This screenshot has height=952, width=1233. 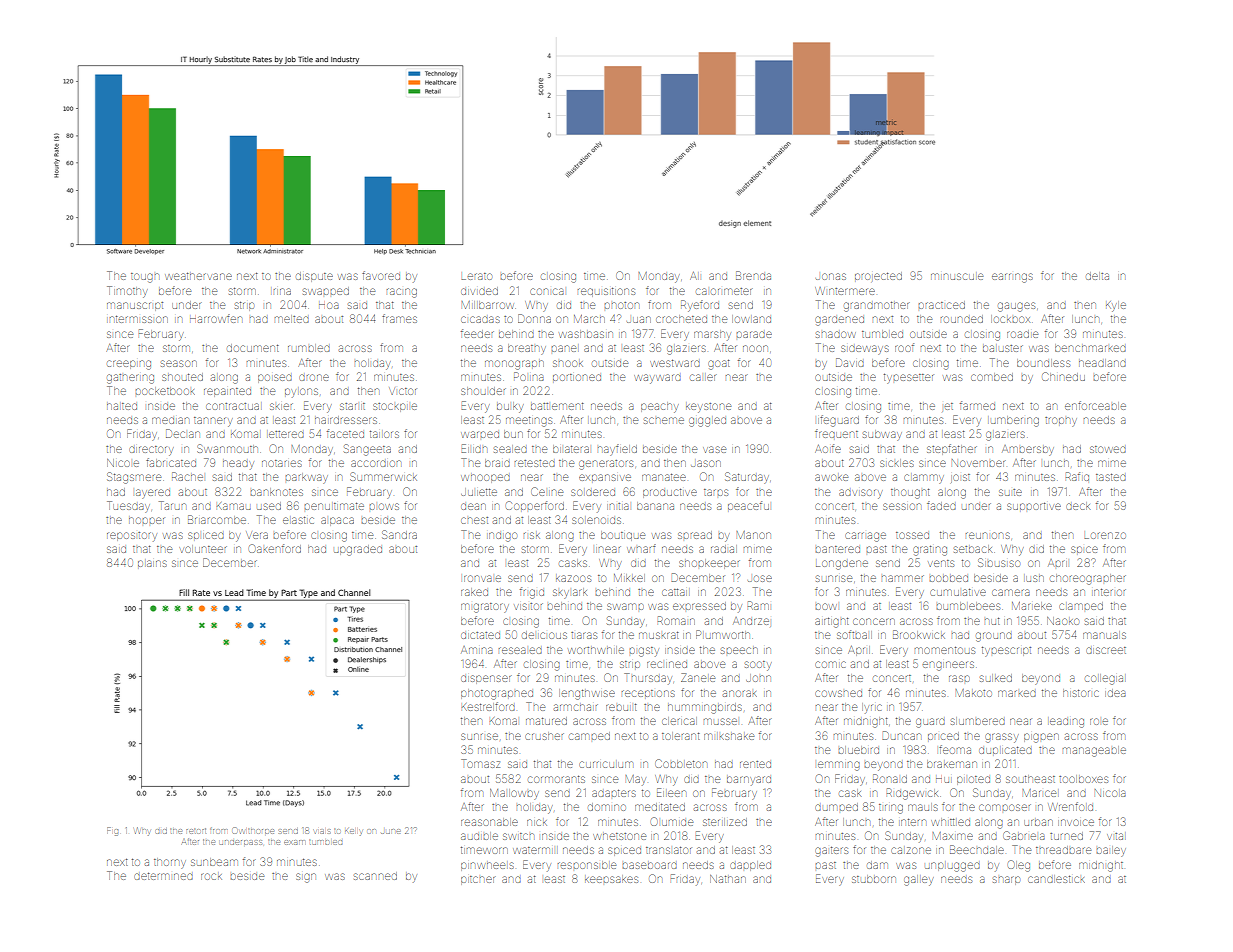 What do you see at coordinates (587, 865) in the screenshot?
I see `responsible` at bounding box center [587, 865].
